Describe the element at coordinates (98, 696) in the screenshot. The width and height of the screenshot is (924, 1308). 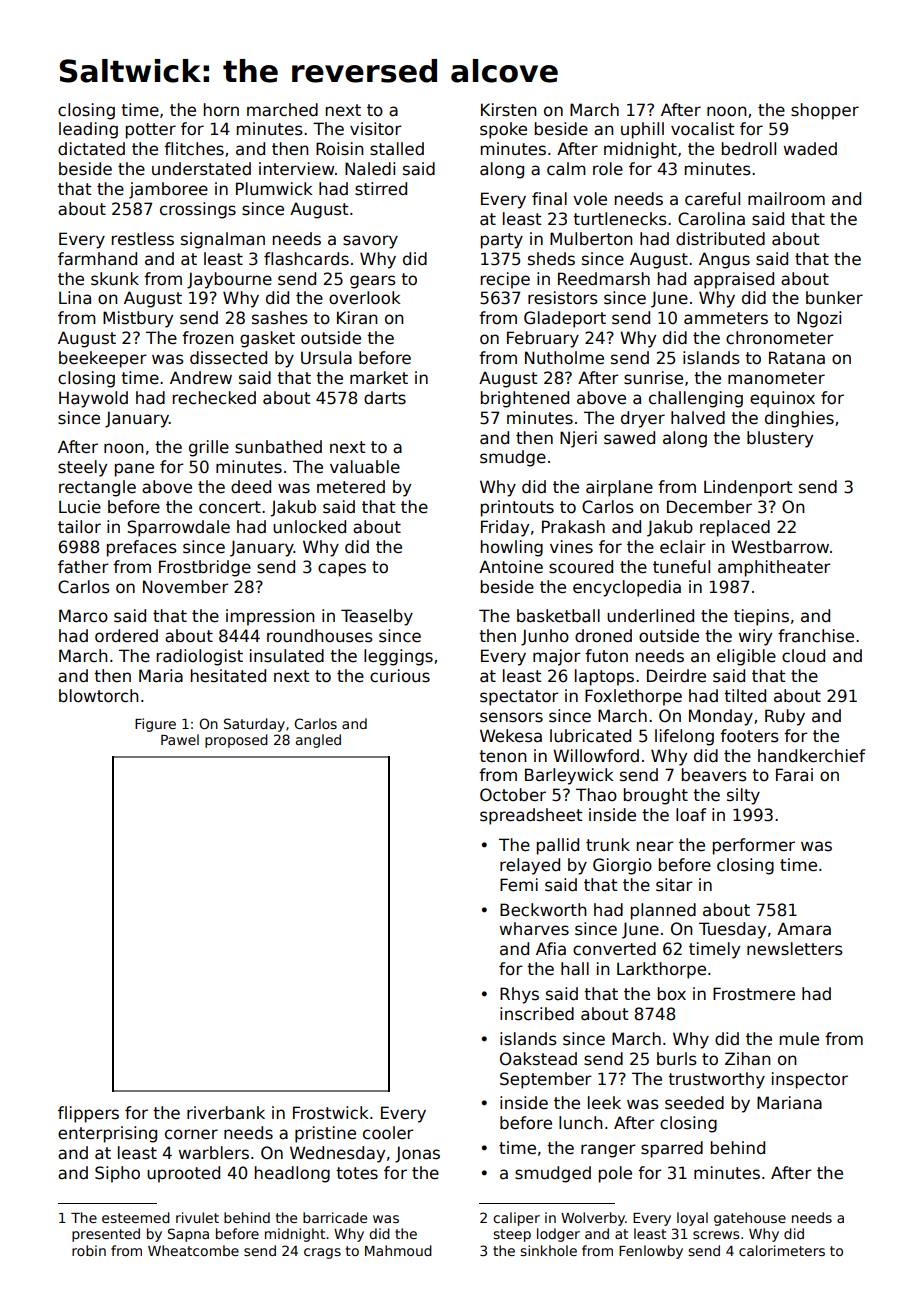
I see `blowtorch` at that location.
